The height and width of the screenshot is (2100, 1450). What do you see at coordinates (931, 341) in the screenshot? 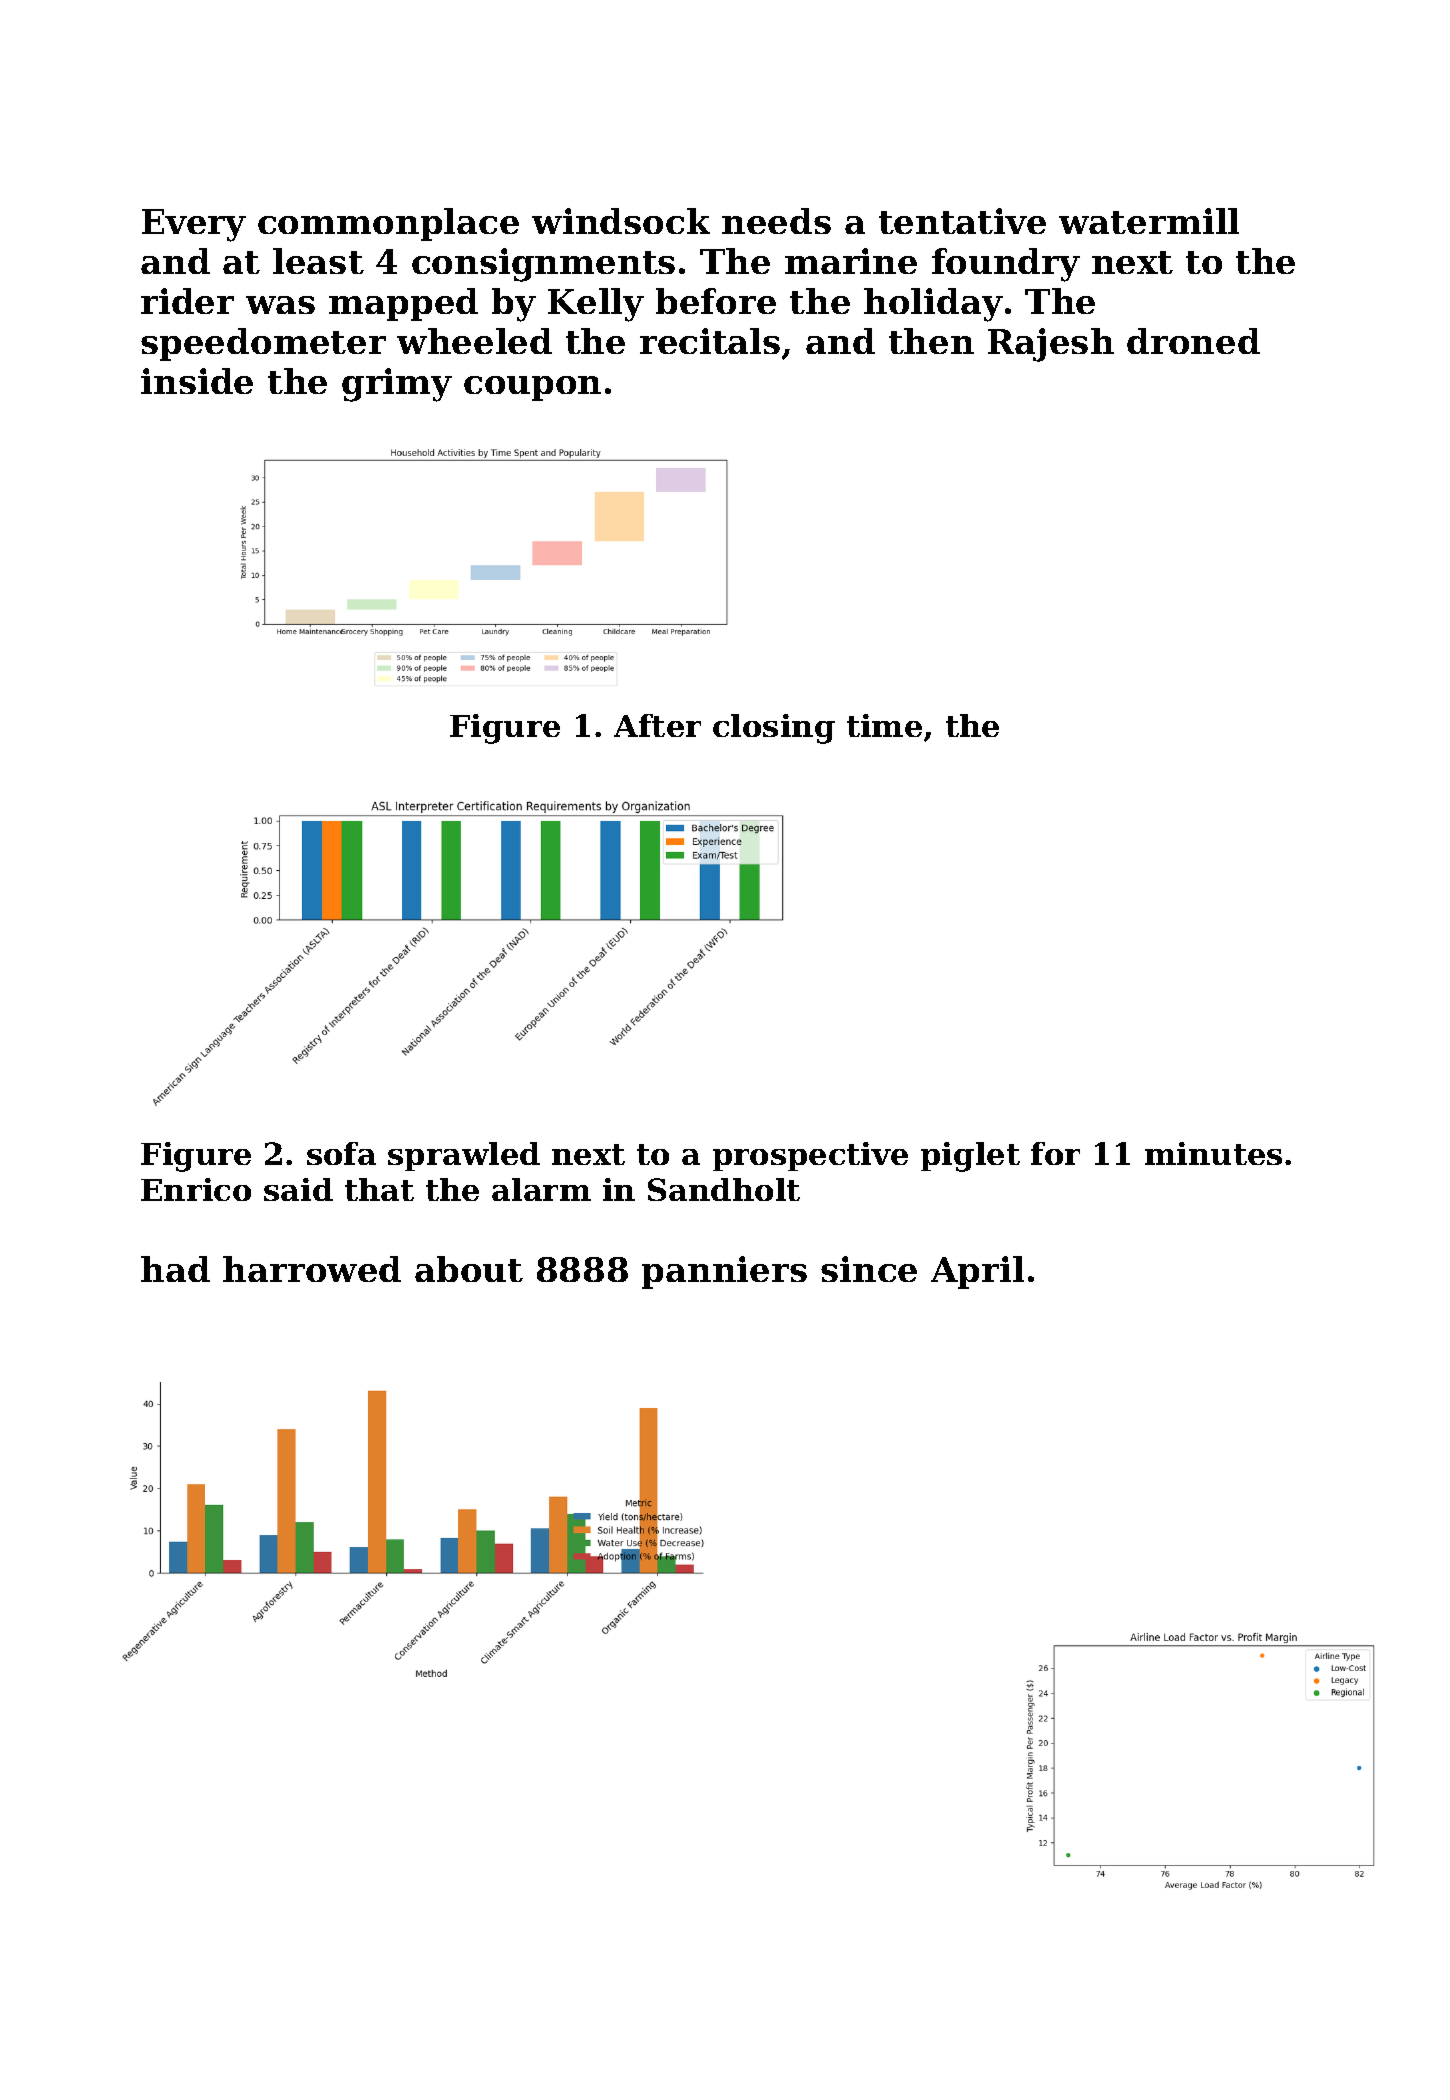
I see `then` at bounding box center [931, 341].
